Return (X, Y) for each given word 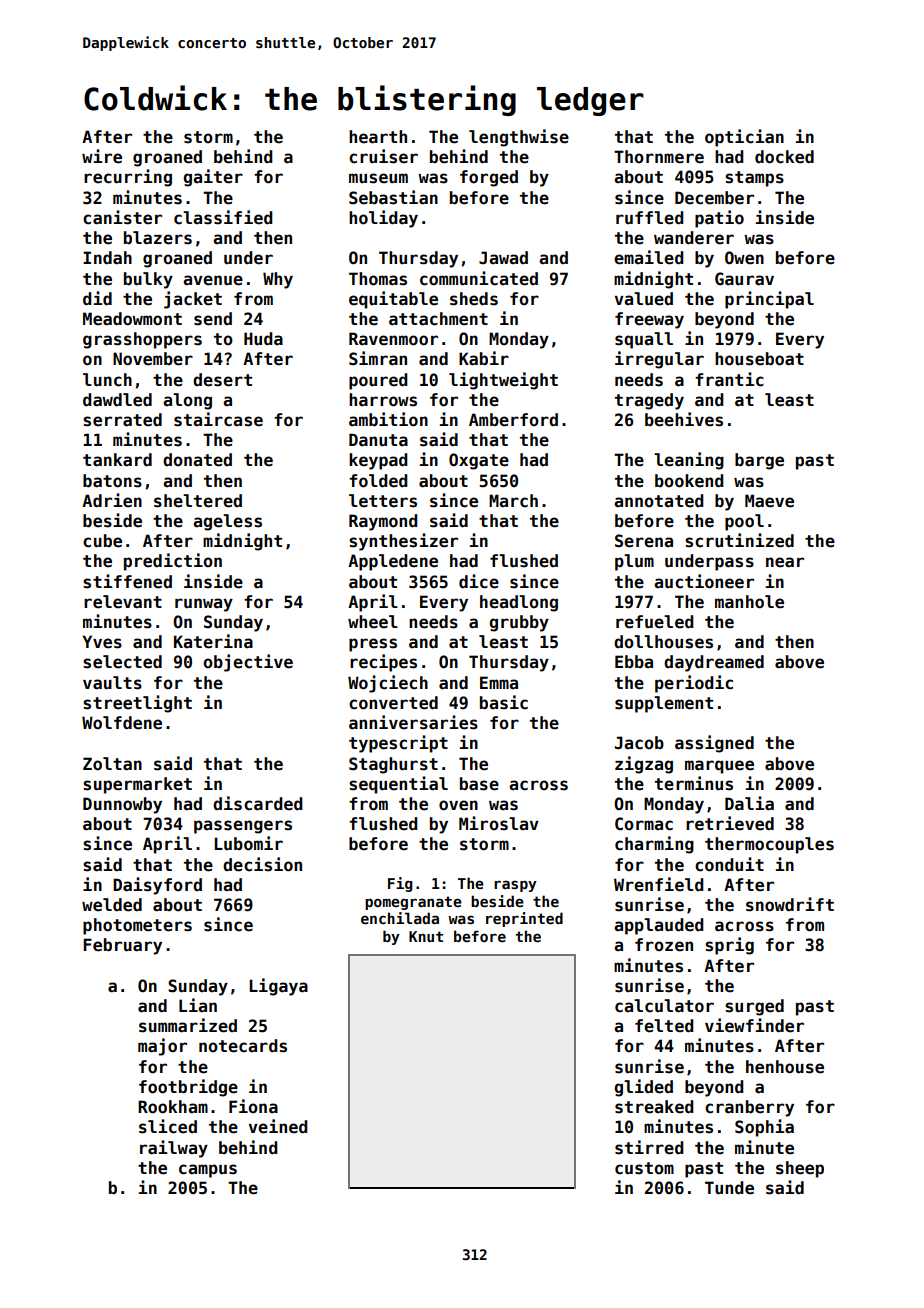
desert (222, 380)
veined (278, 1126)
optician (744, 138)
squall (644, 340)
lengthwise (519, 138)
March (513, 501)
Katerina (213, 641)
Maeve (769, 501)
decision (262, 864)
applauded (659, 926)
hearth (378, 137)
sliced (168, 1126)
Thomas (378, 279)
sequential (398, 785)
